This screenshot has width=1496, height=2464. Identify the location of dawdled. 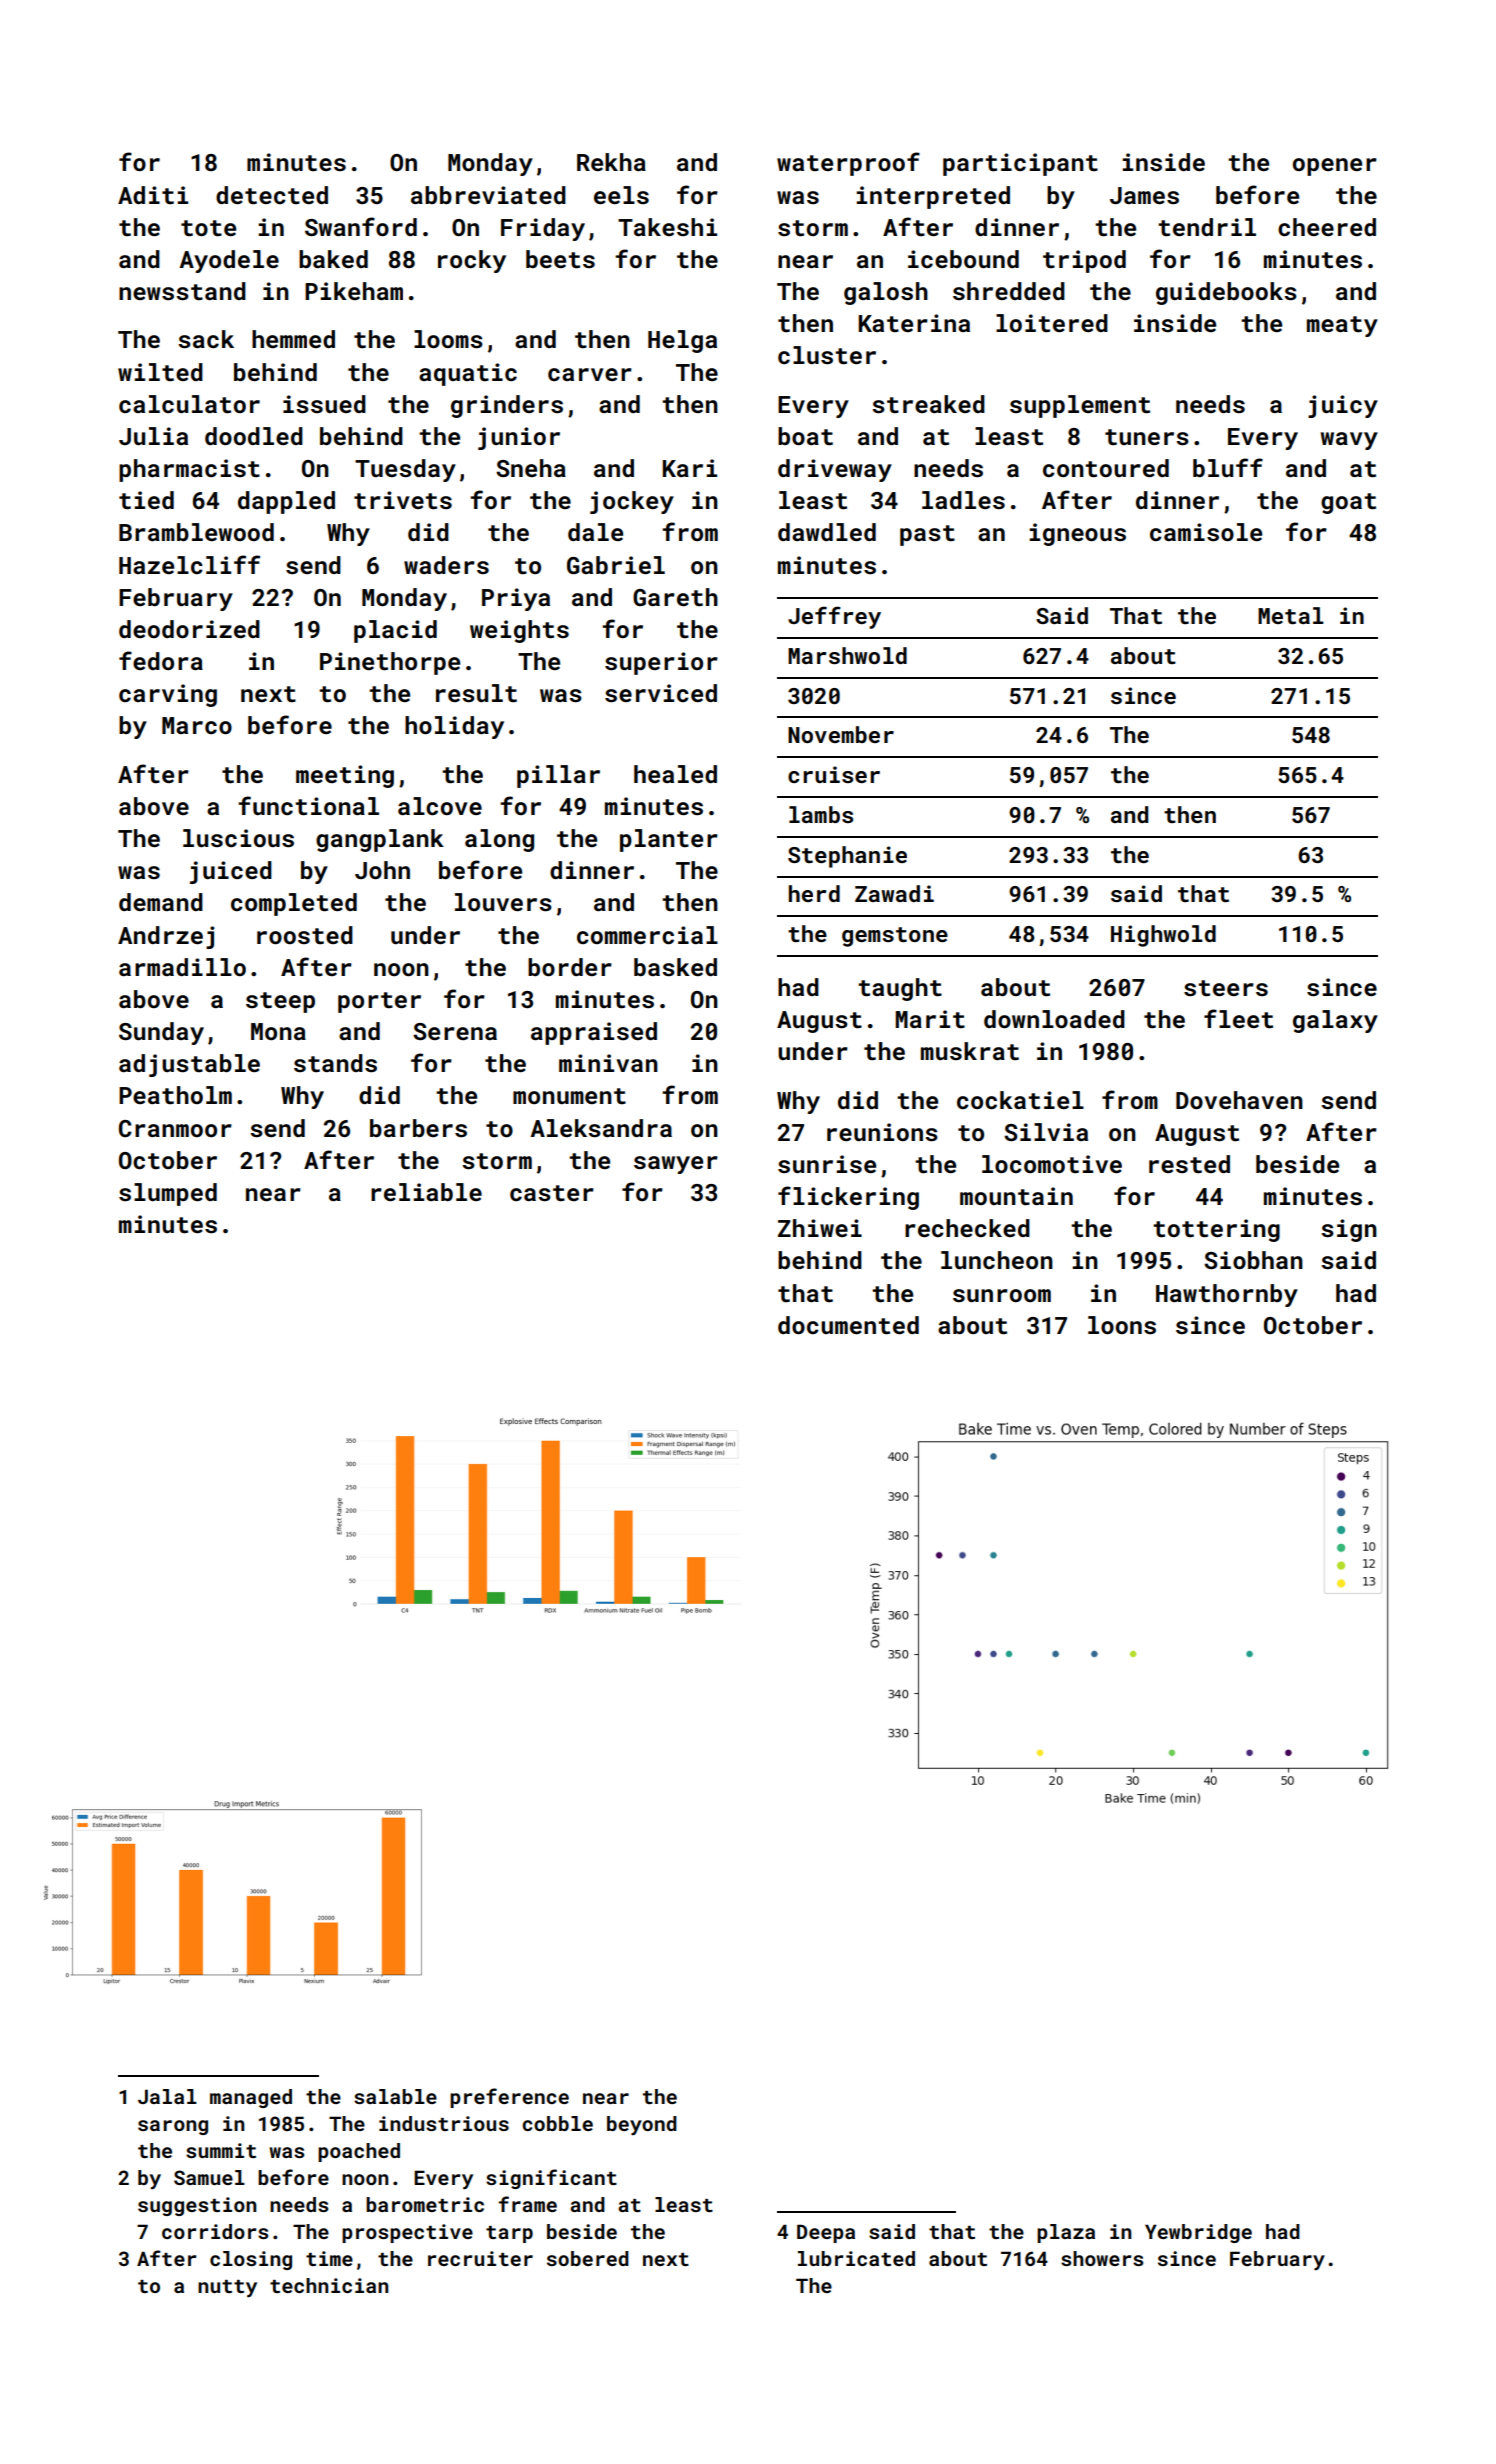
(827, 532).
